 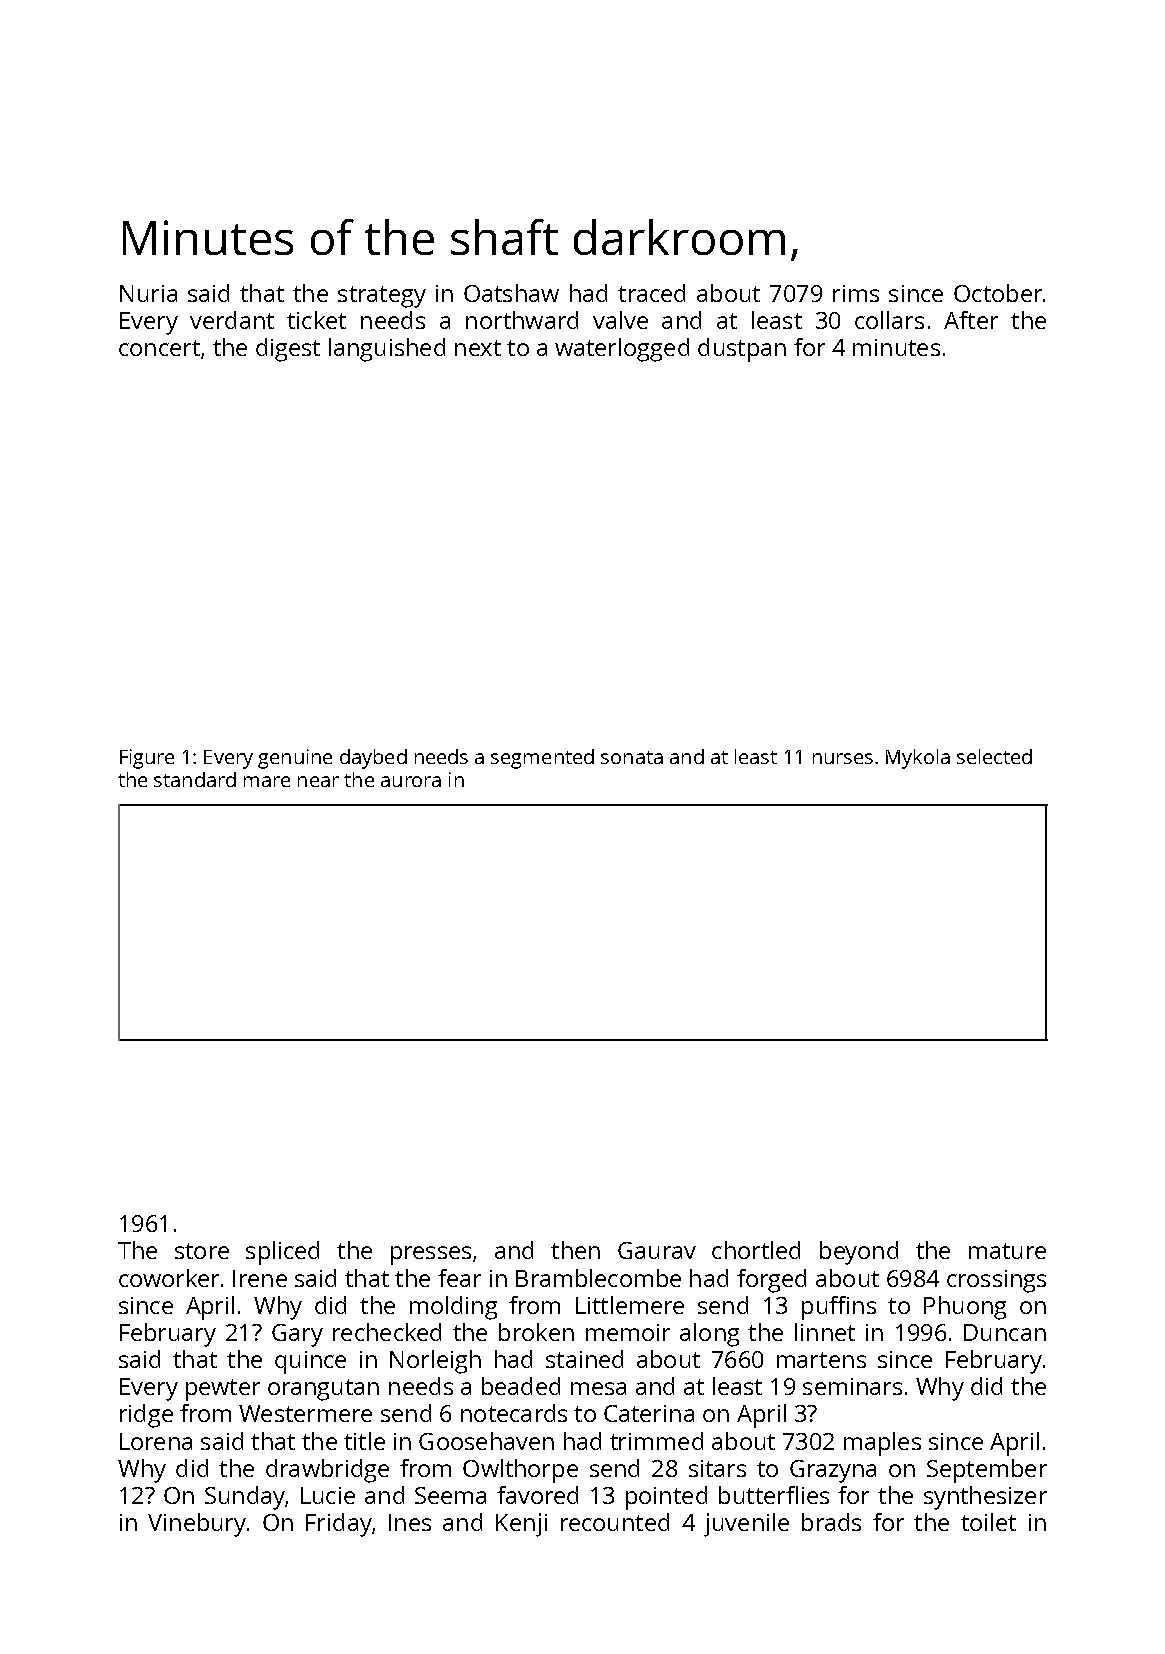 I want to click on segmented, so click(x=542, y=759).
